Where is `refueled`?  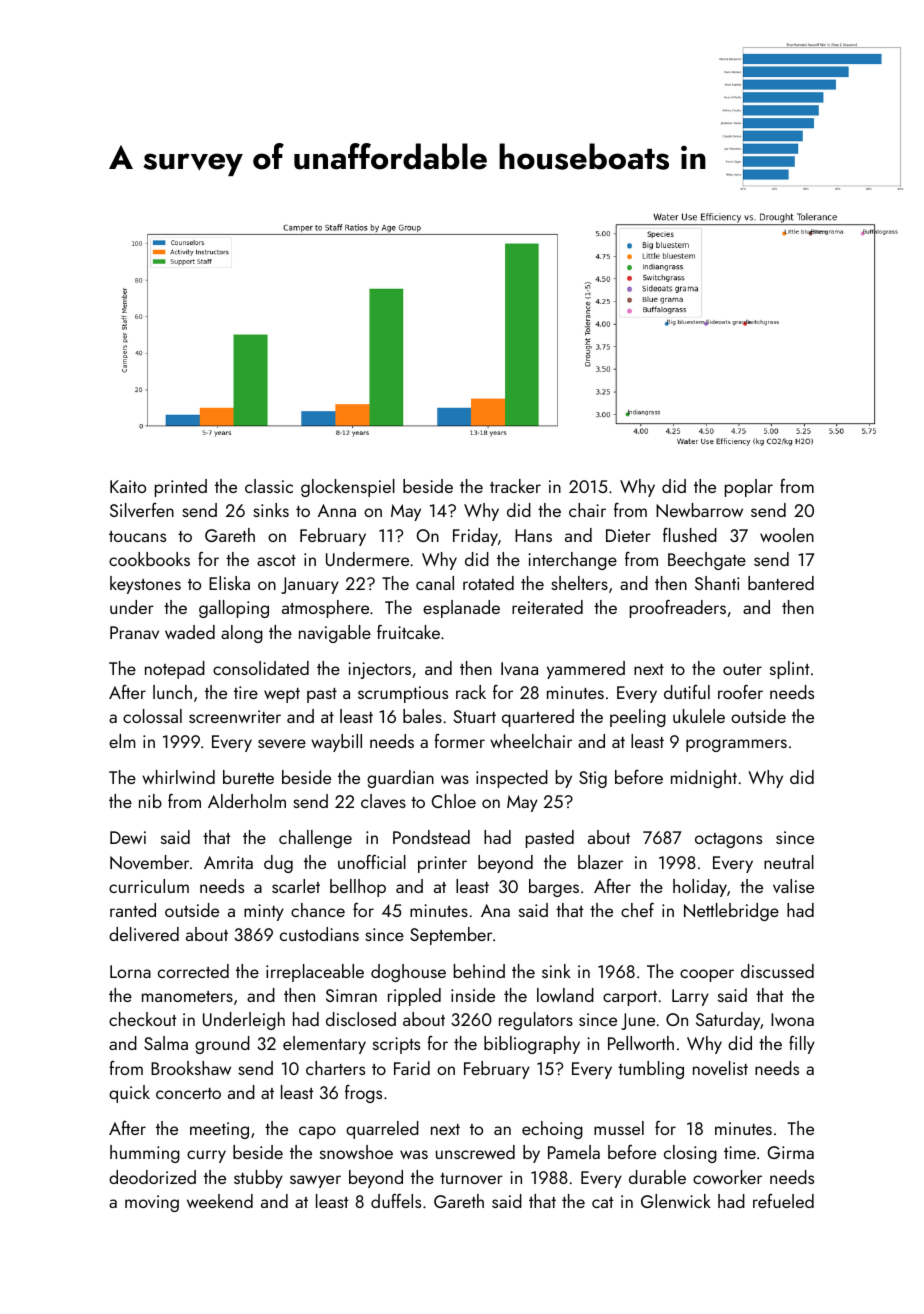
refueled is located at coordinates (783, 1201).
